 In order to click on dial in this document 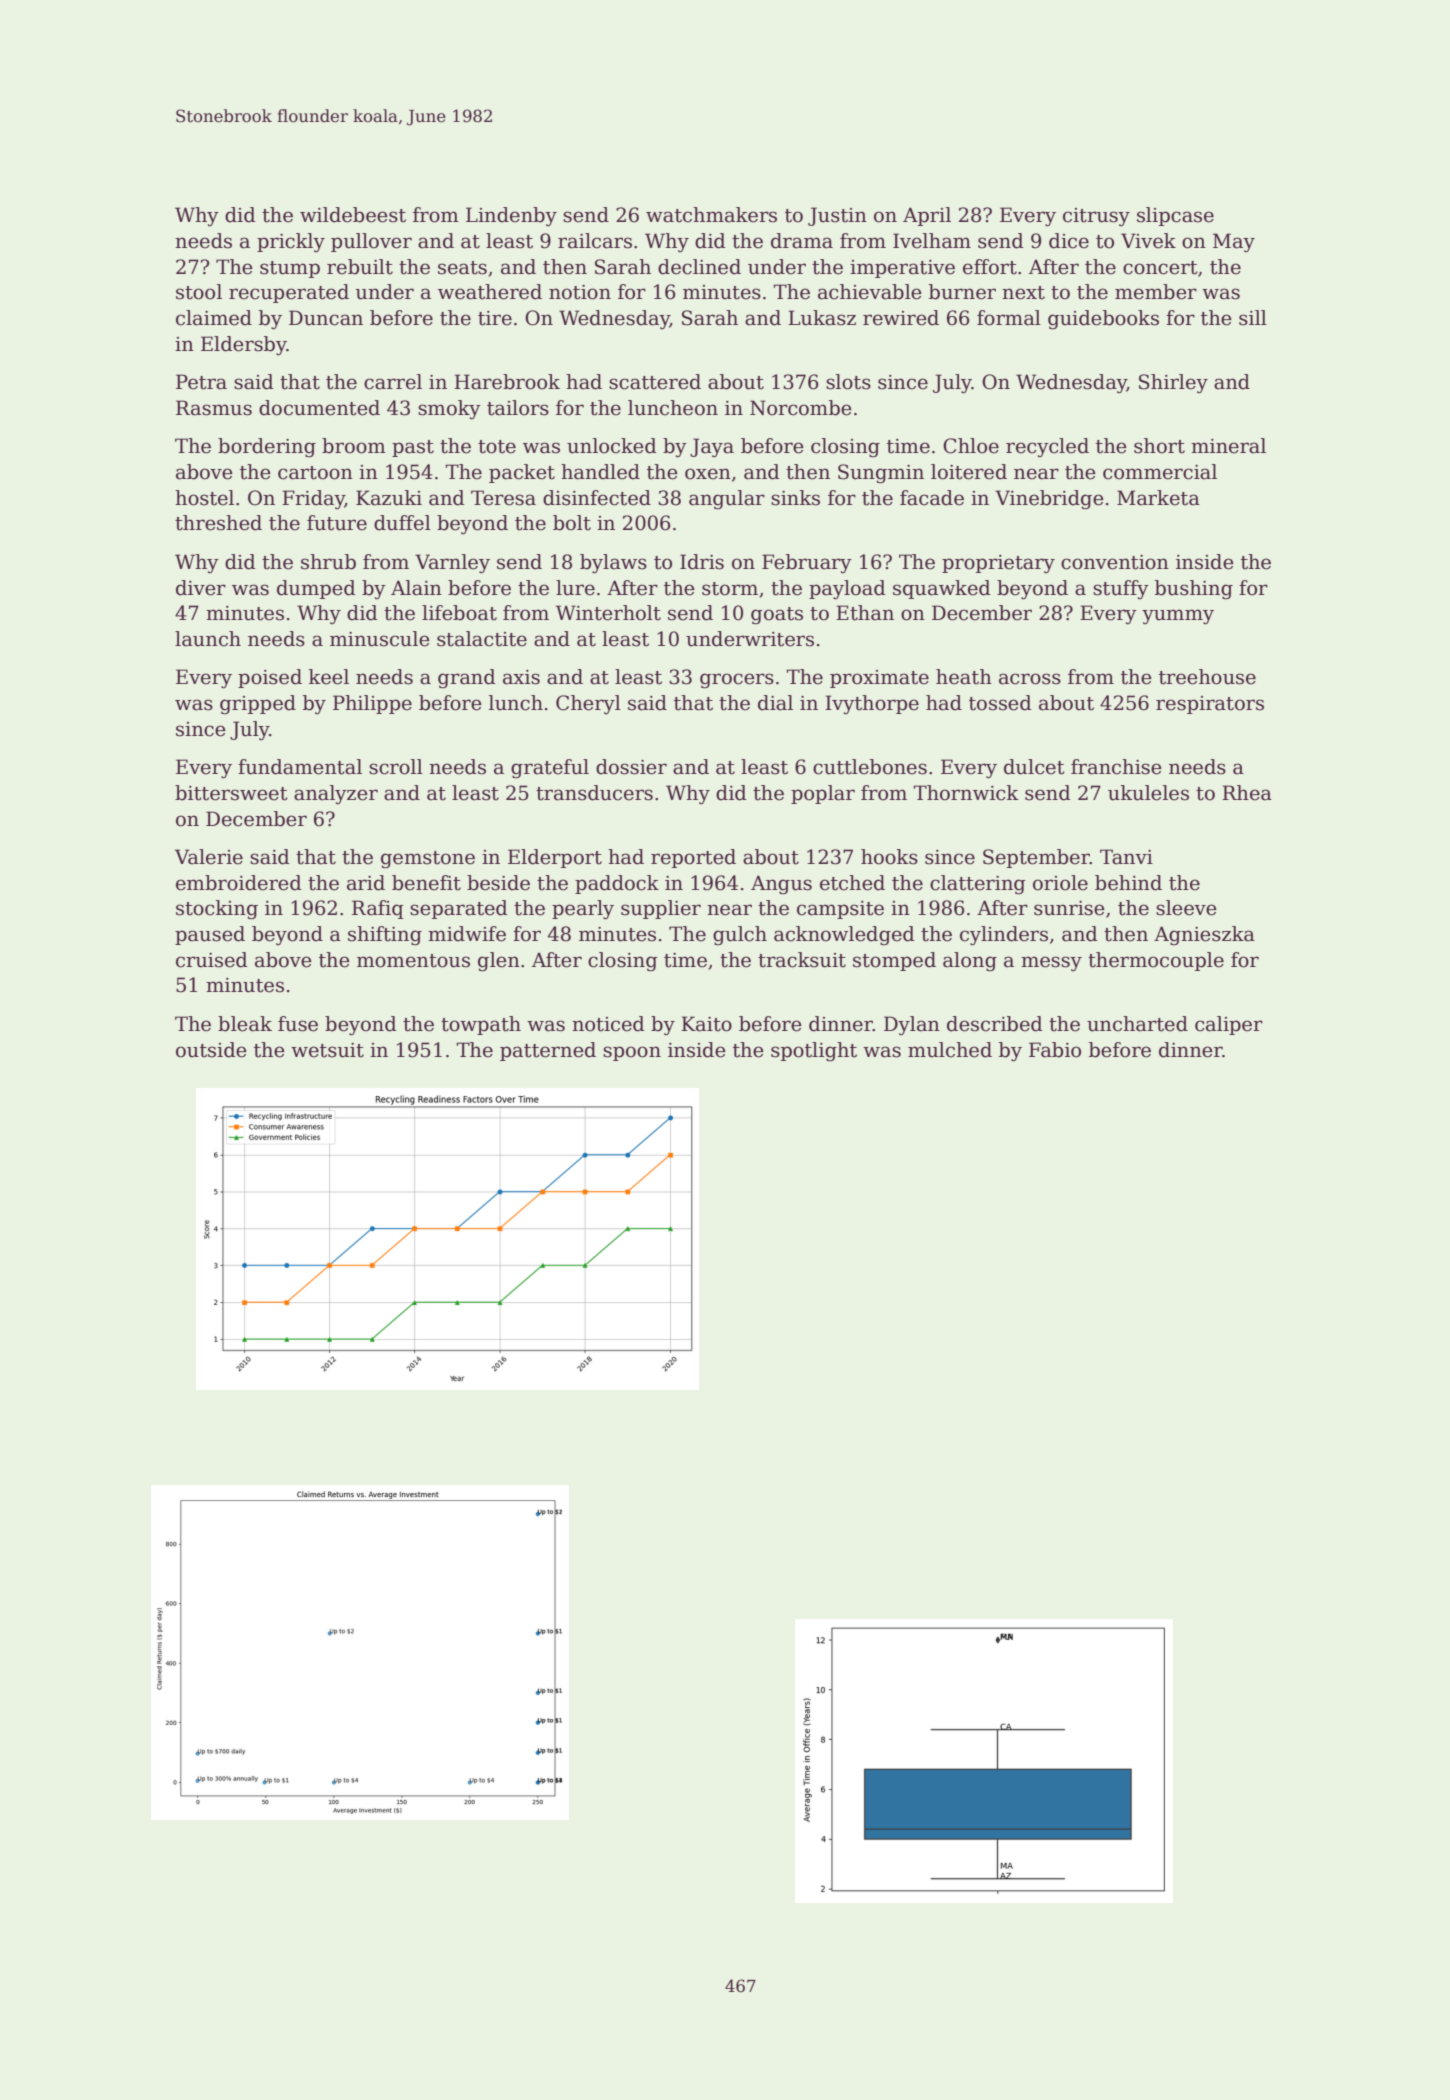, I will do `click(775, 703)`.
